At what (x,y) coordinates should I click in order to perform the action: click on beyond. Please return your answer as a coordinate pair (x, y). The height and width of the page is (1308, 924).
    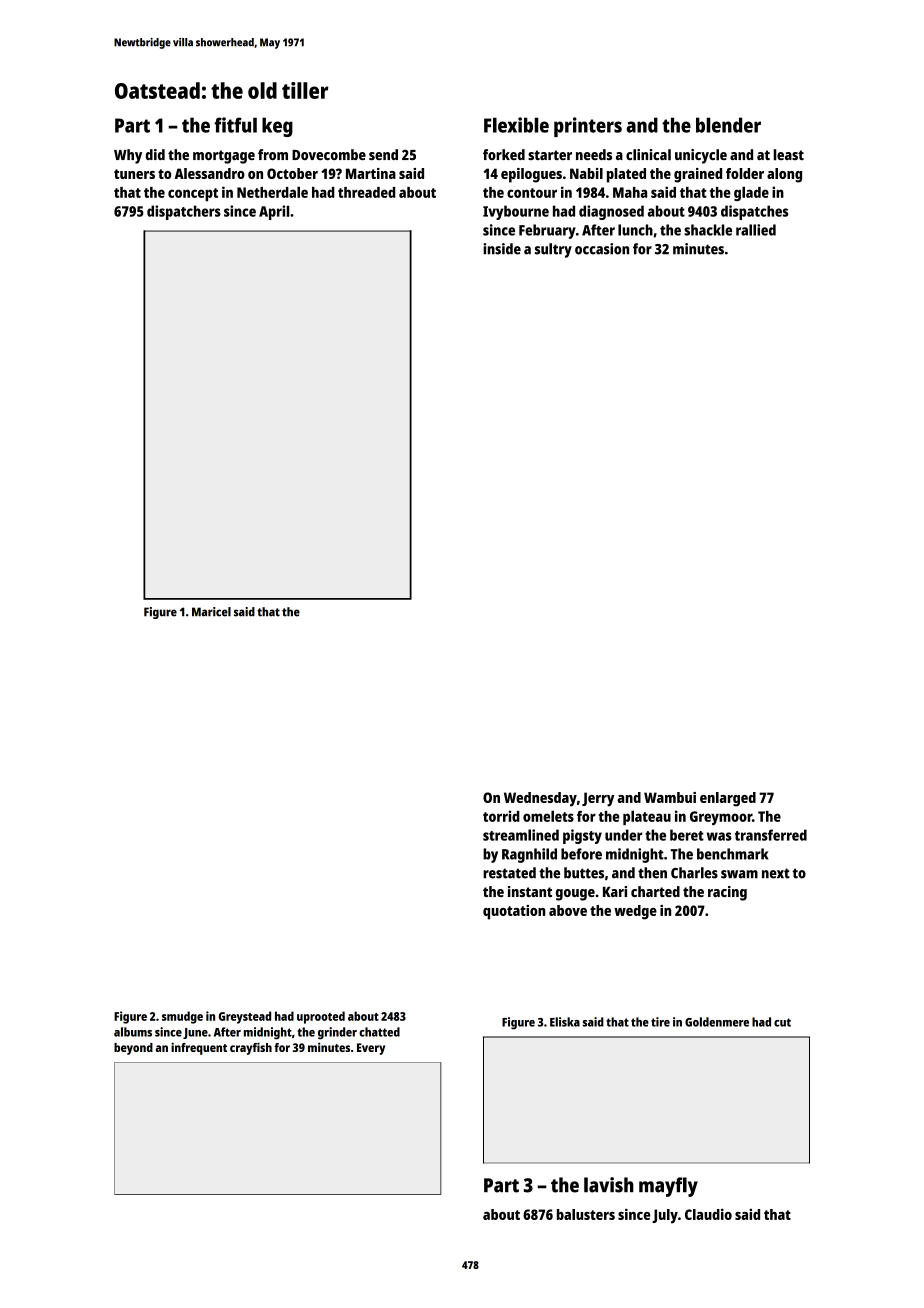
    Looking at the image, I should click on (133, 1049).
